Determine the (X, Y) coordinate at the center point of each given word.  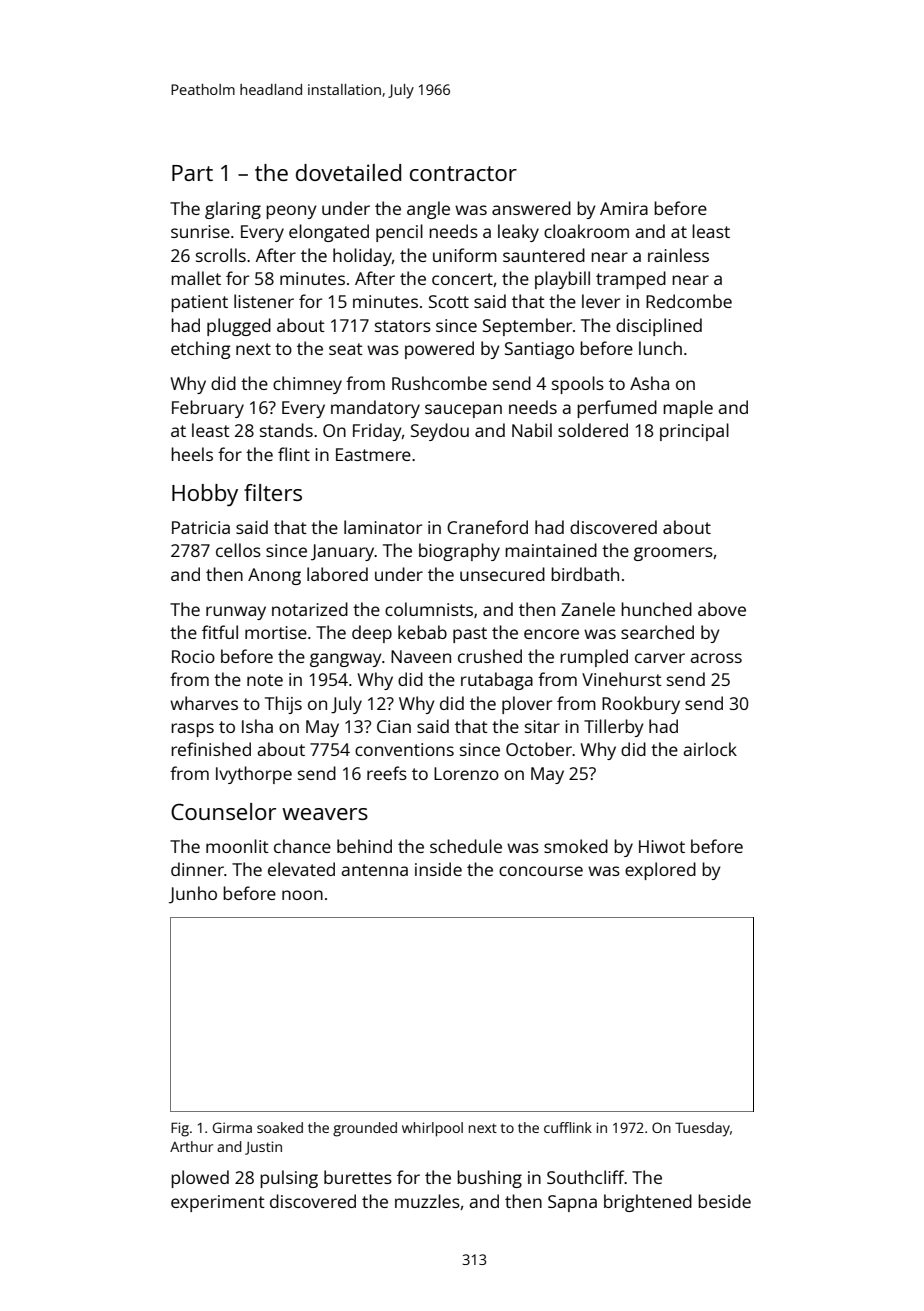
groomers (673, 554)
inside (438, 869)
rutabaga (497, 681)
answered (531, 208)
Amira (624, 208)
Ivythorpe (254, 775)
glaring (233, 210)
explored (660, 871)
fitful (220, 632)
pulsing (289, 1179)
